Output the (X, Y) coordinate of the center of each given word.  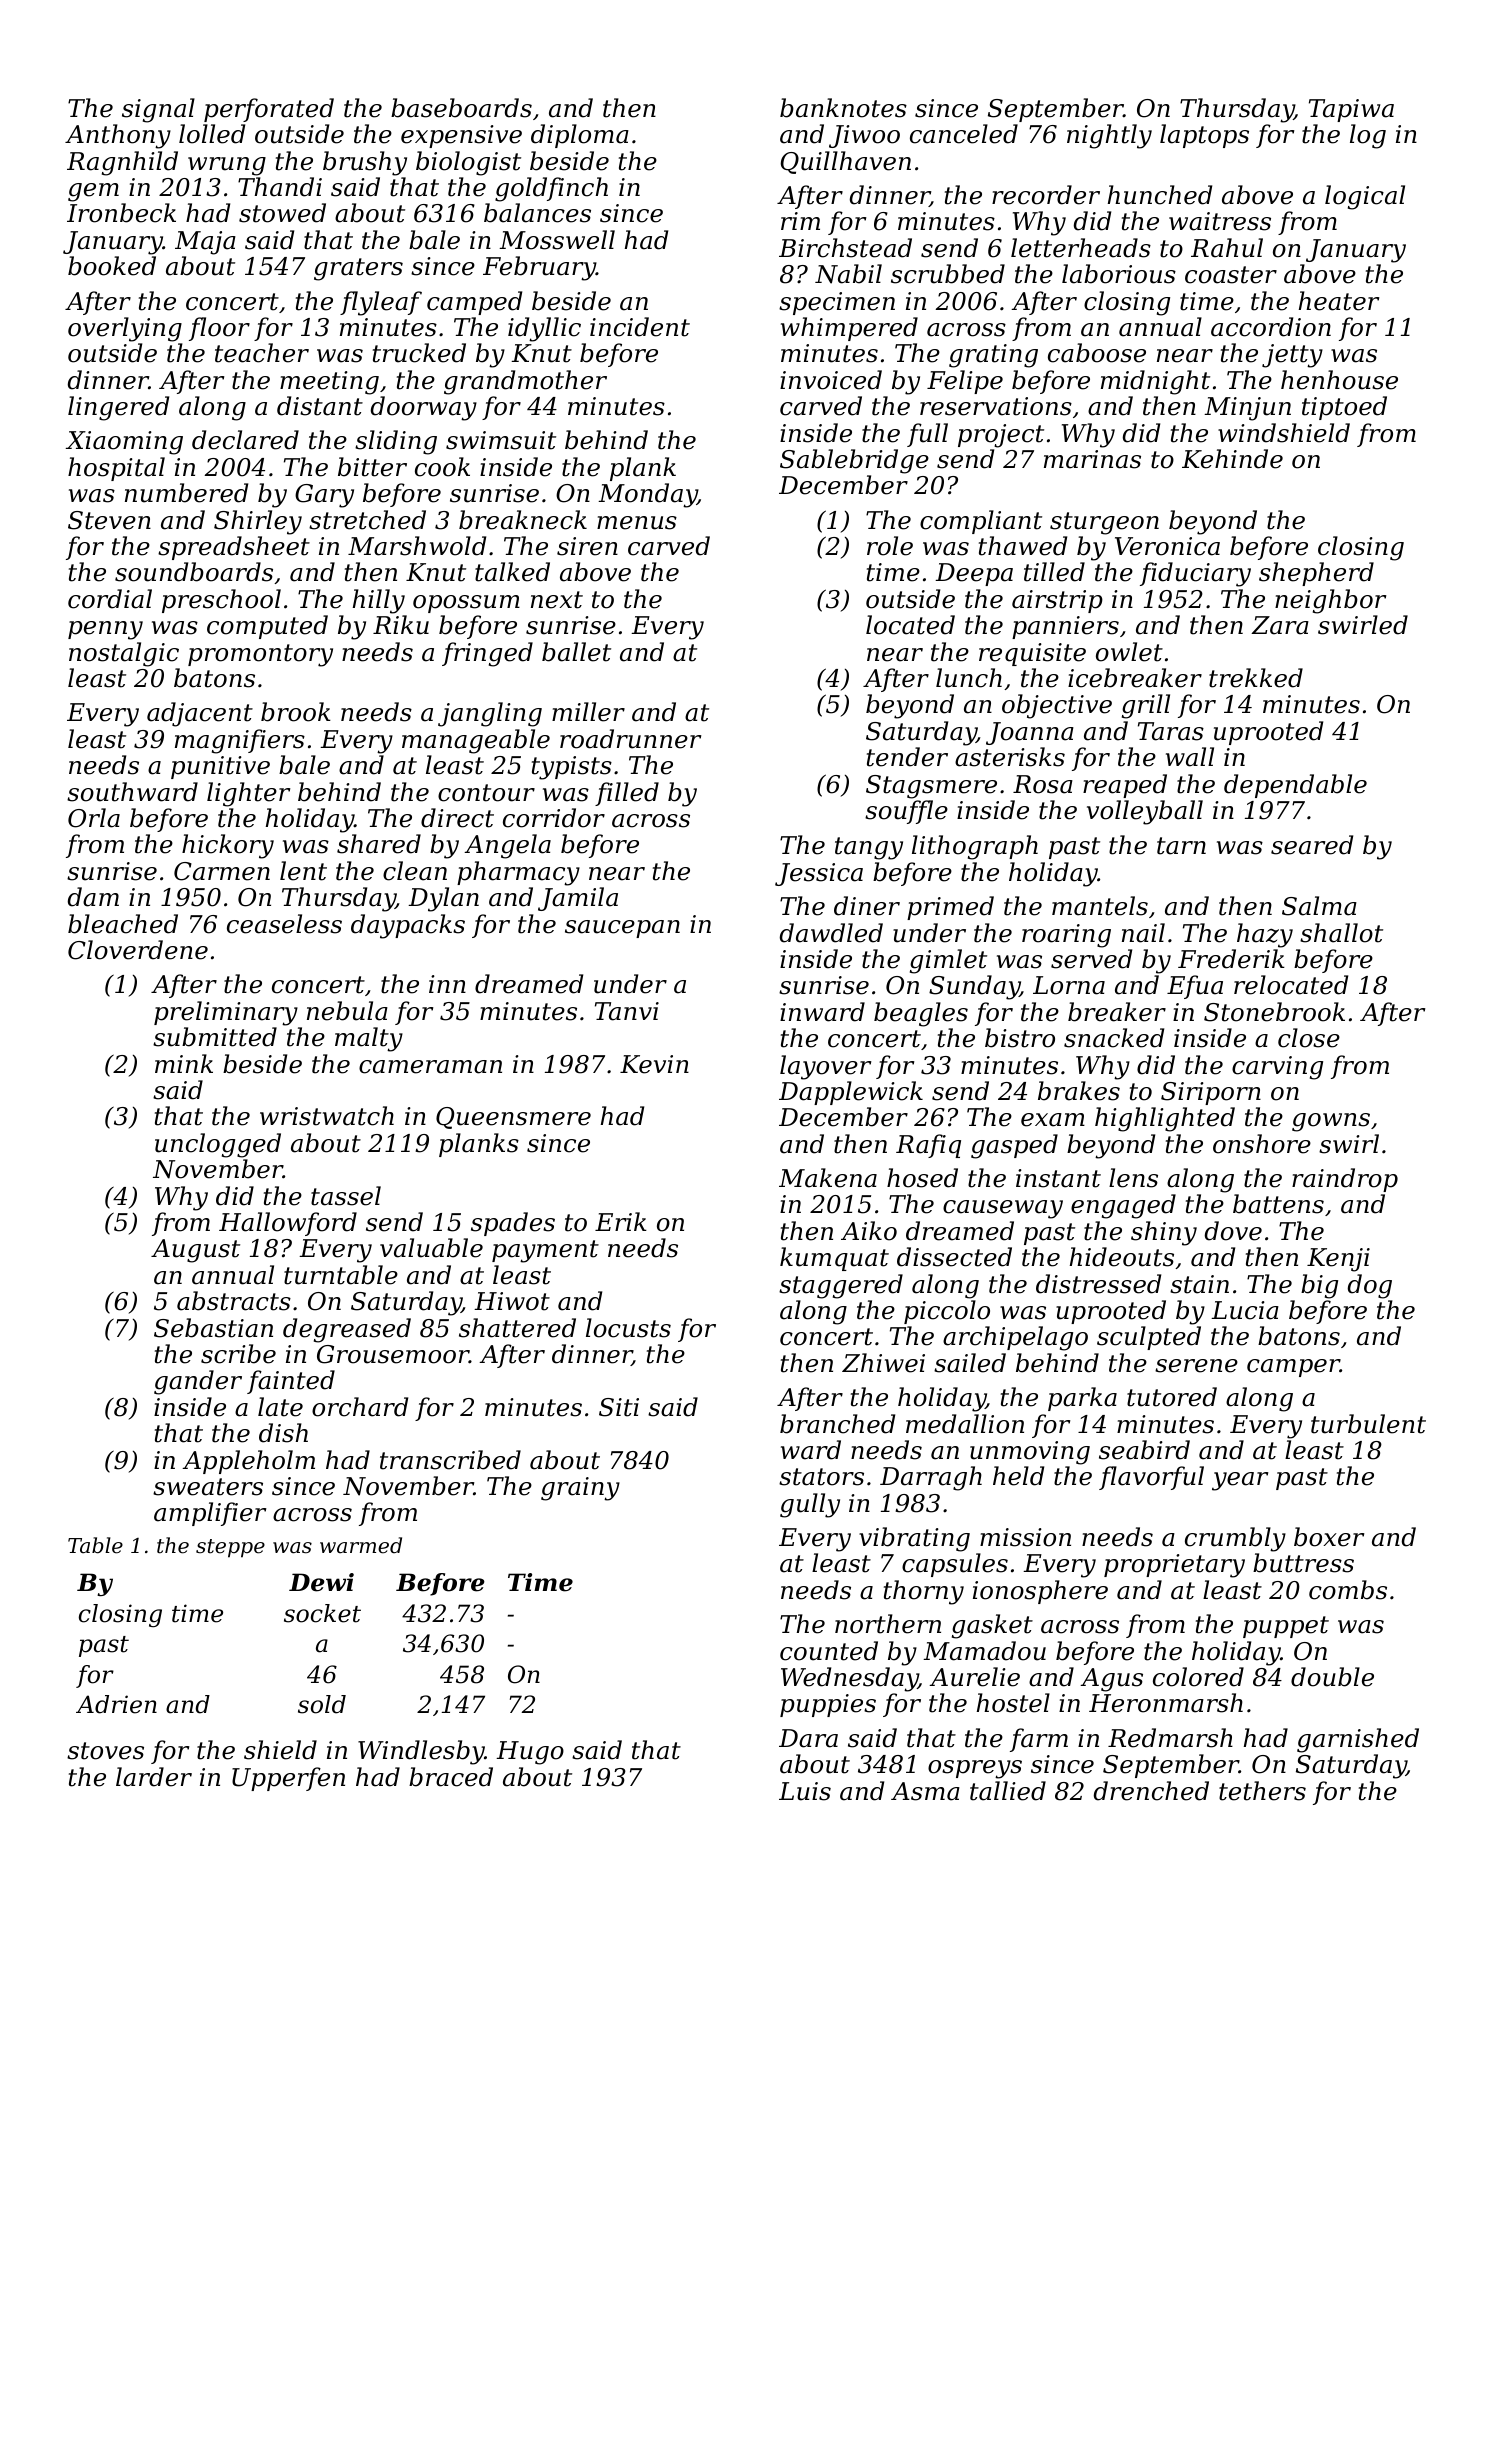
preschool (221, 601)
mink (184, 1063)
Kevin (654, 1064)
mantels (1100, 906)
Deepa (974, 574)
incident (640, 327)
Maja (205, 243)
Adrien (116, 1704)
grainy (580, 1489)
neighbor (1330, 601)
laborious (1119, 274)
